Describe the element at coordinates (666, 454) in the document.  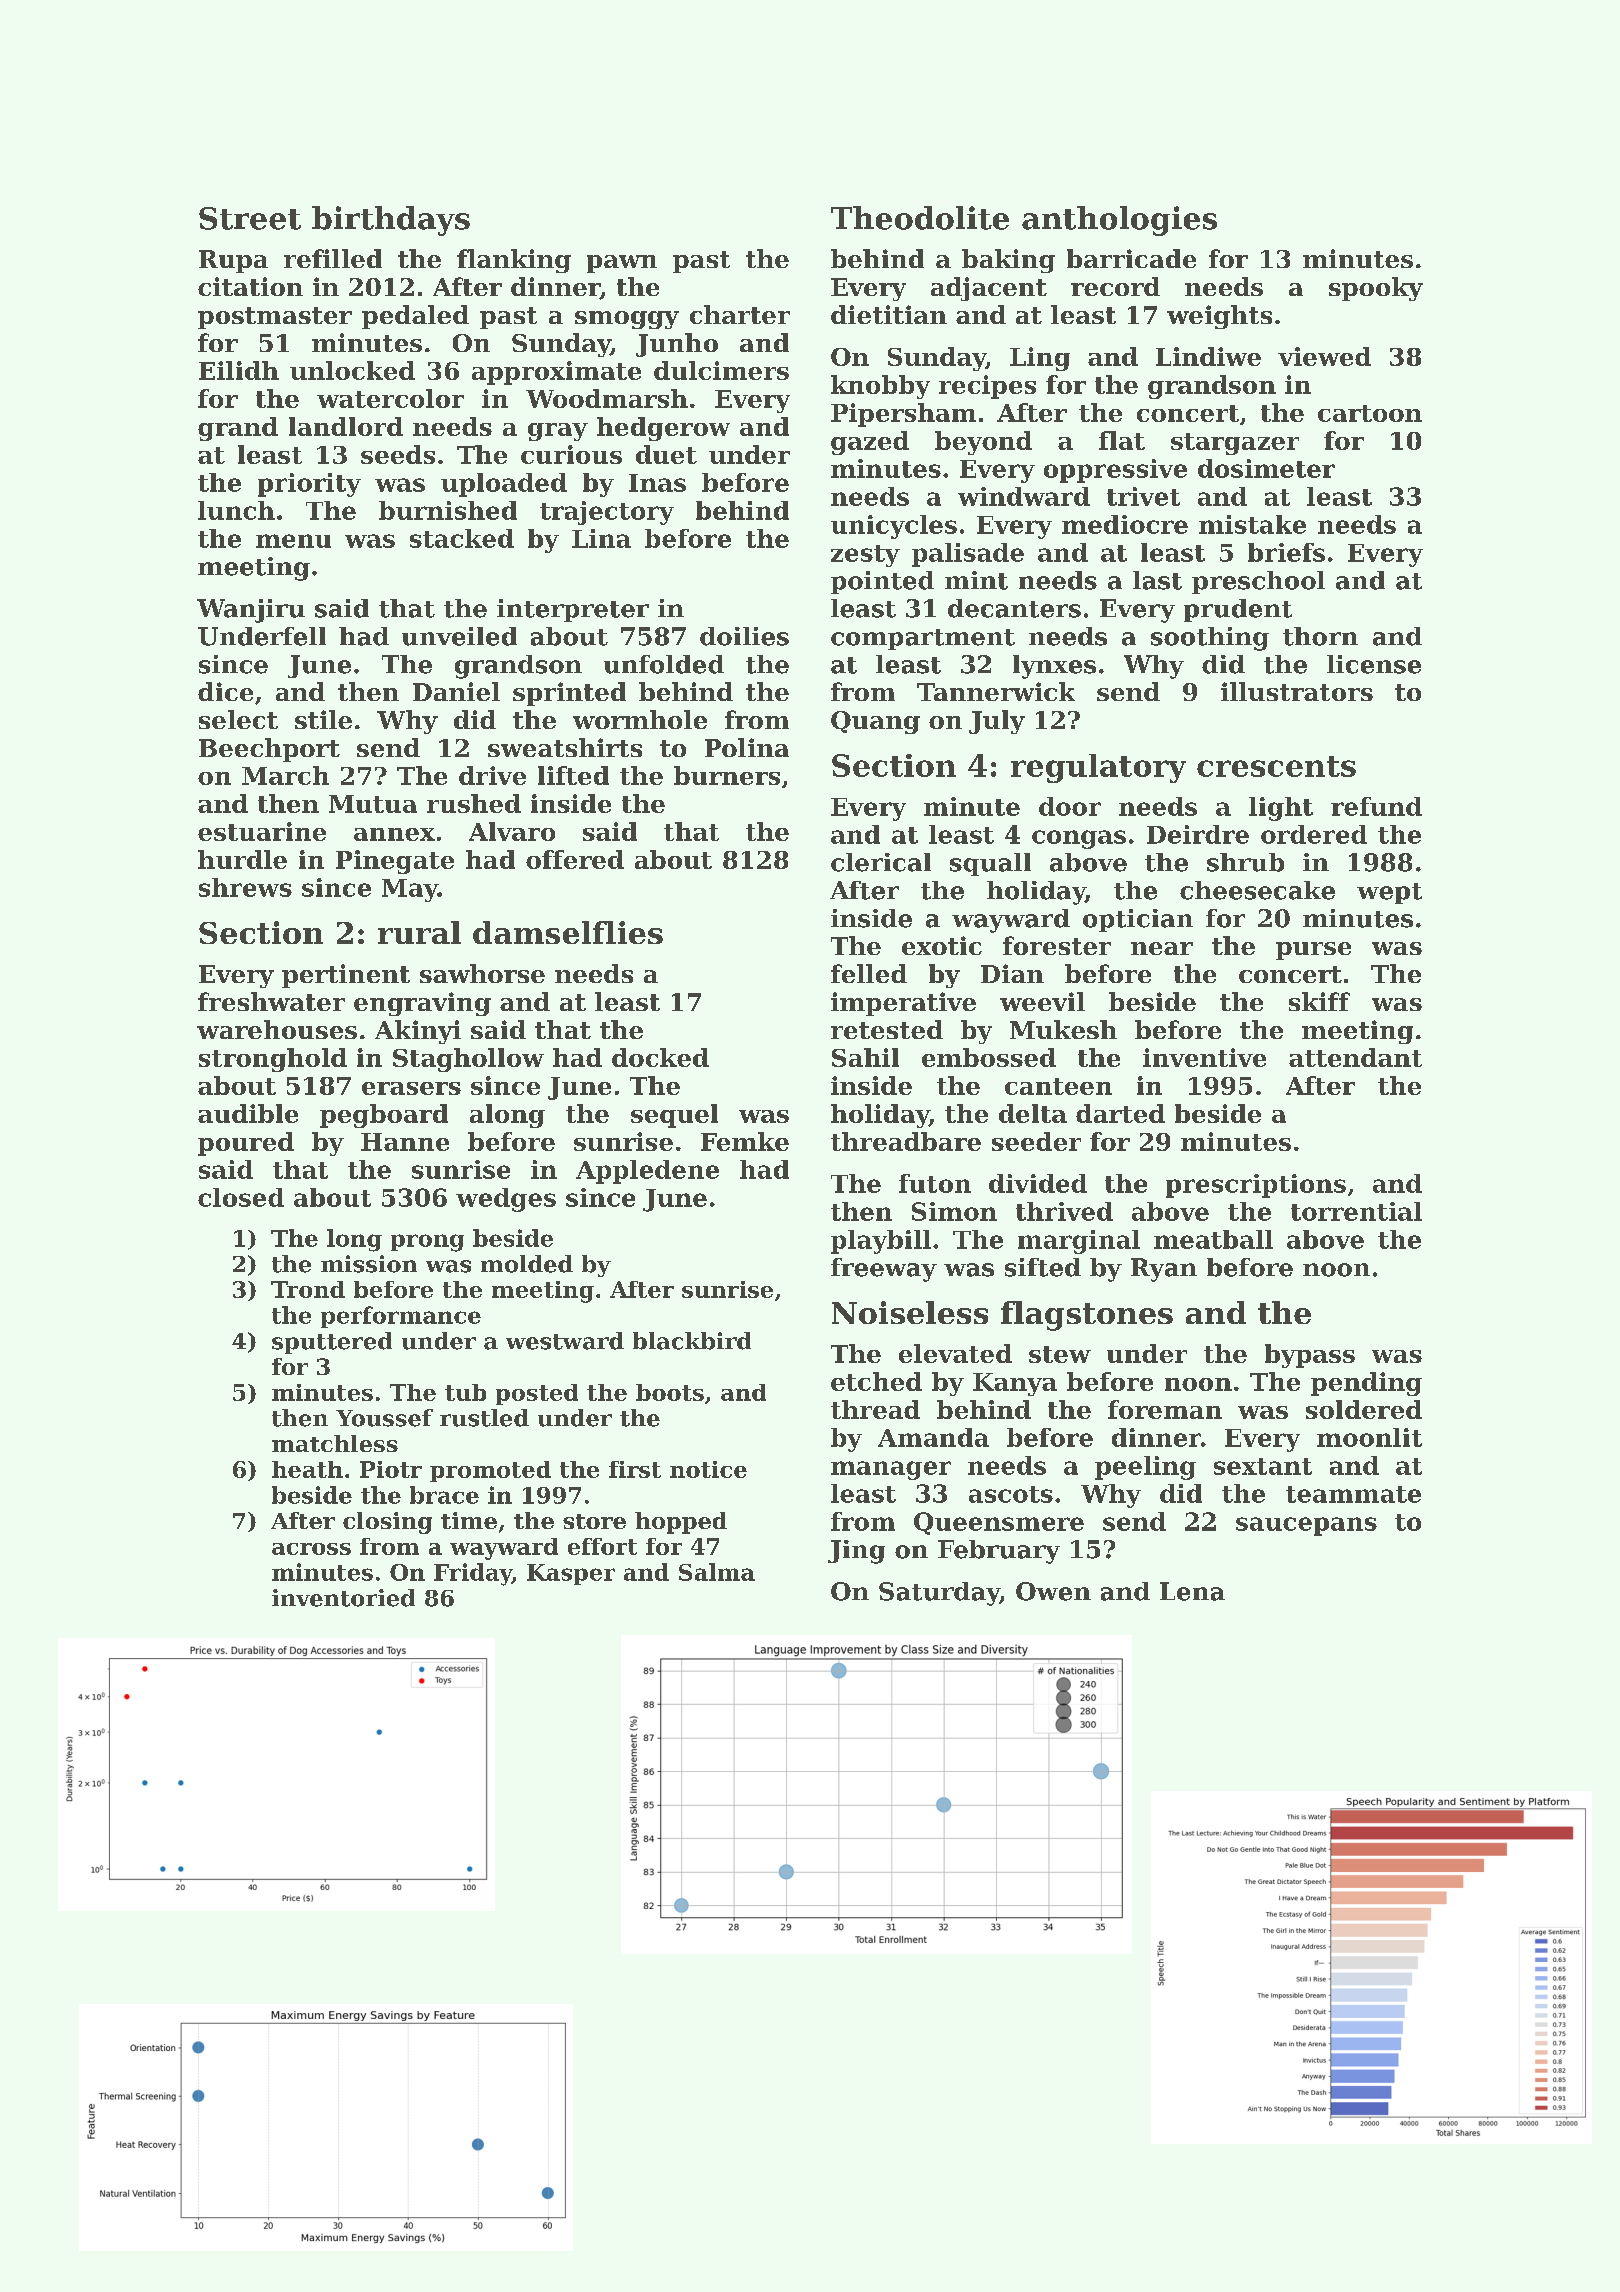
I see `duet` at that location.
